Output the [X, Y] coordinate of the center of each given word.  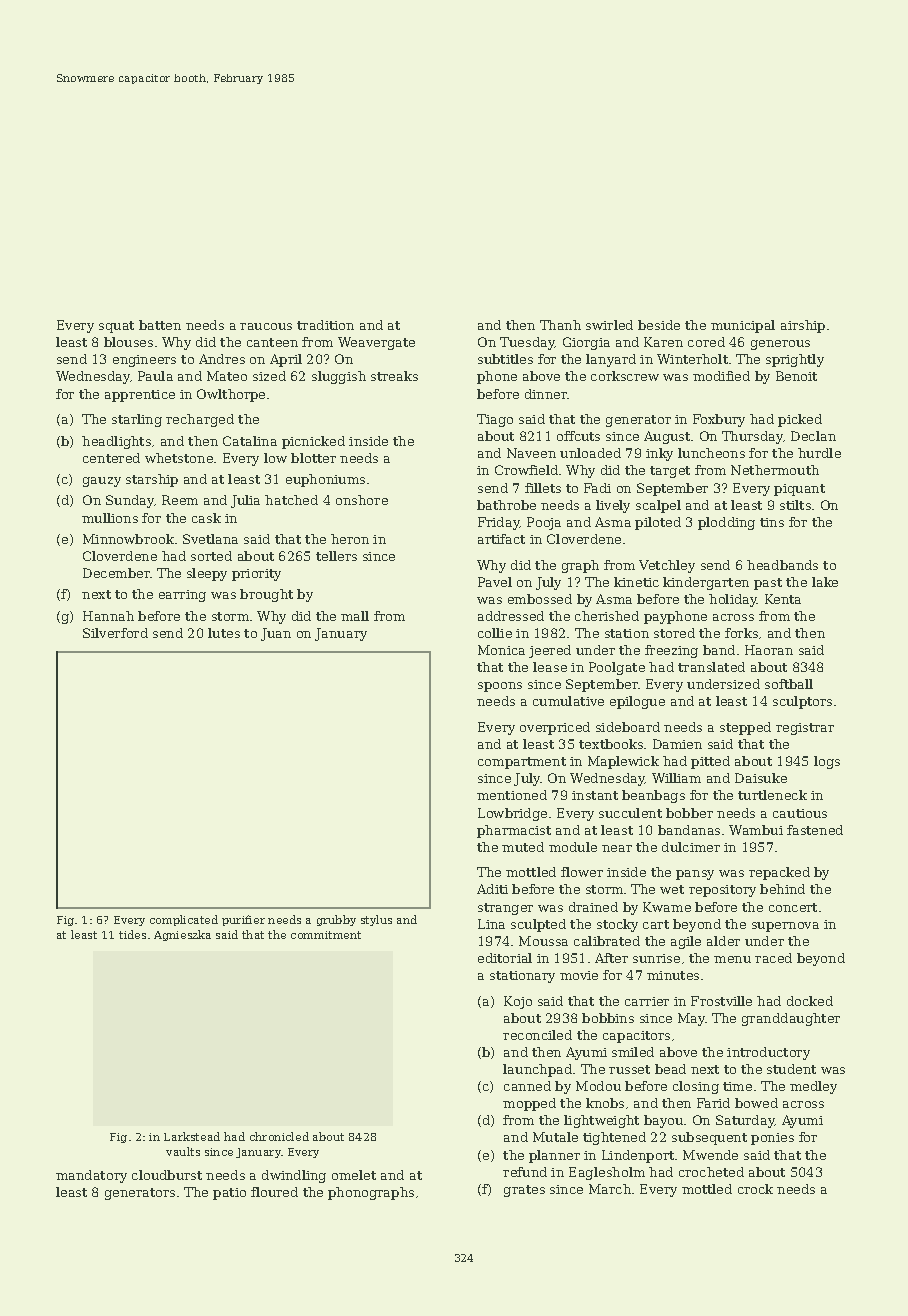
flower [582, 872]
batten [160, 325]
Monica [501, 650]
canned [527, 1086]
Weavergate [376, 343]
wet [672, 889]
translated [711, 667]
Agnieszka [182, 935]
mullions [110, 518]
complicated [184, 920]
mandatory [91, 1176]
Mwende [710, 1155]
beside [659, 325]
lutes [224, 633]
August [667, 437]
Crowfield [526, 470]
